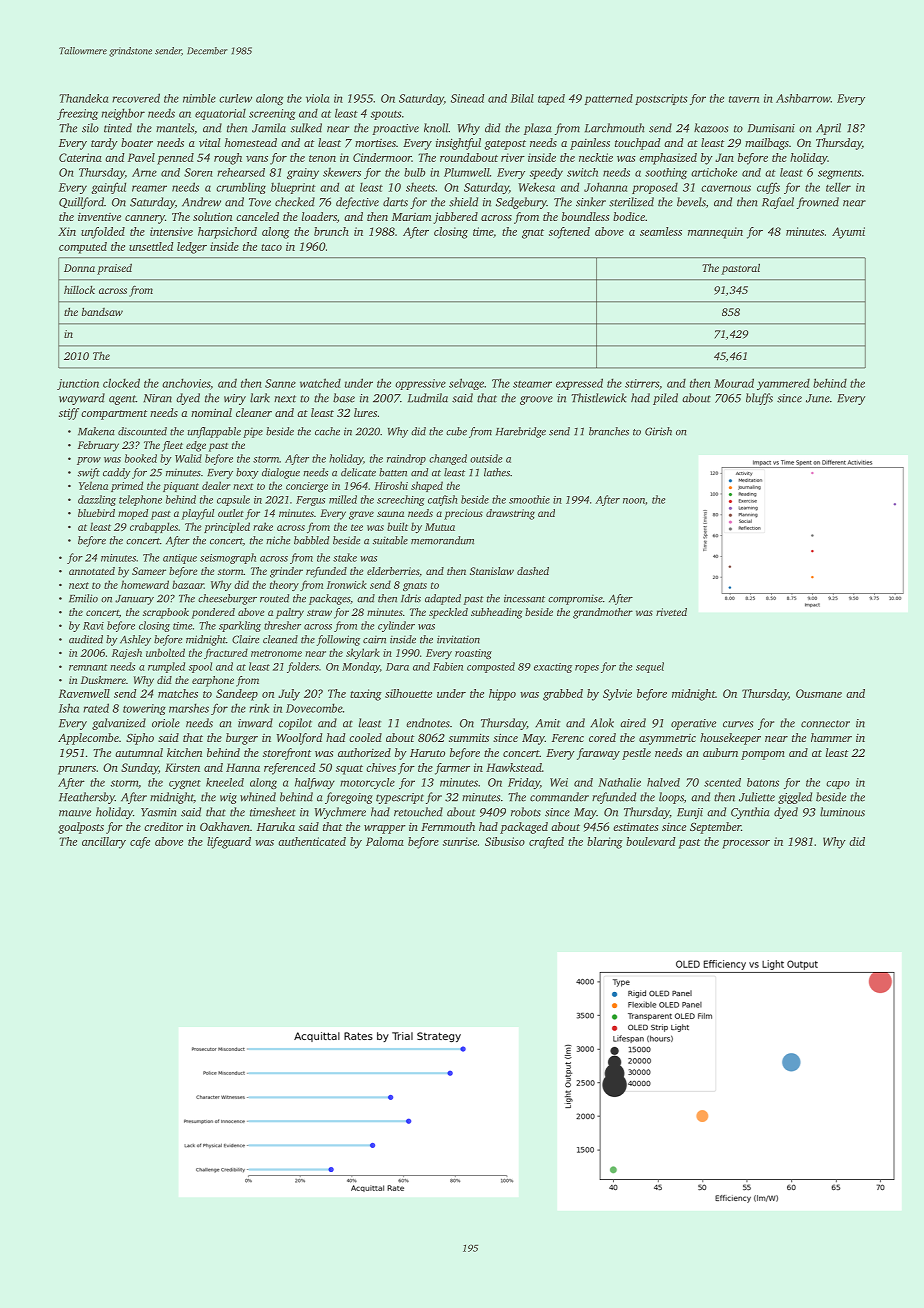 The height and width of the page is (1308, 924). I want to click on operative, so click(693, 724).
